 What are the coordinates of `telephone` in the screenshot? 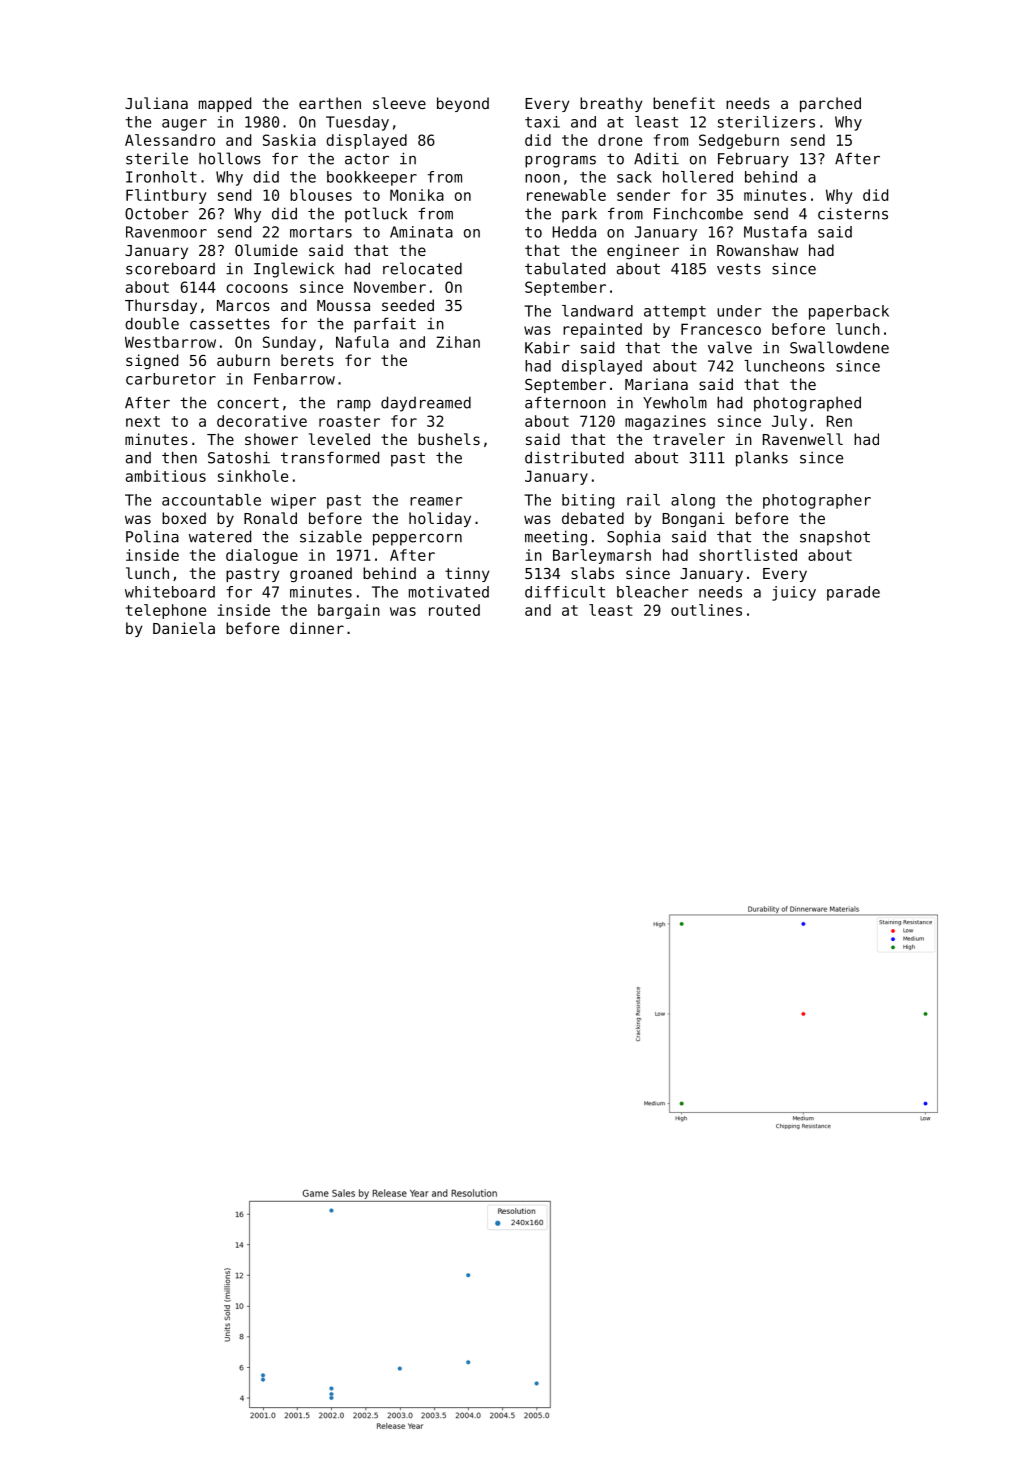 It's located at (166, 611).
